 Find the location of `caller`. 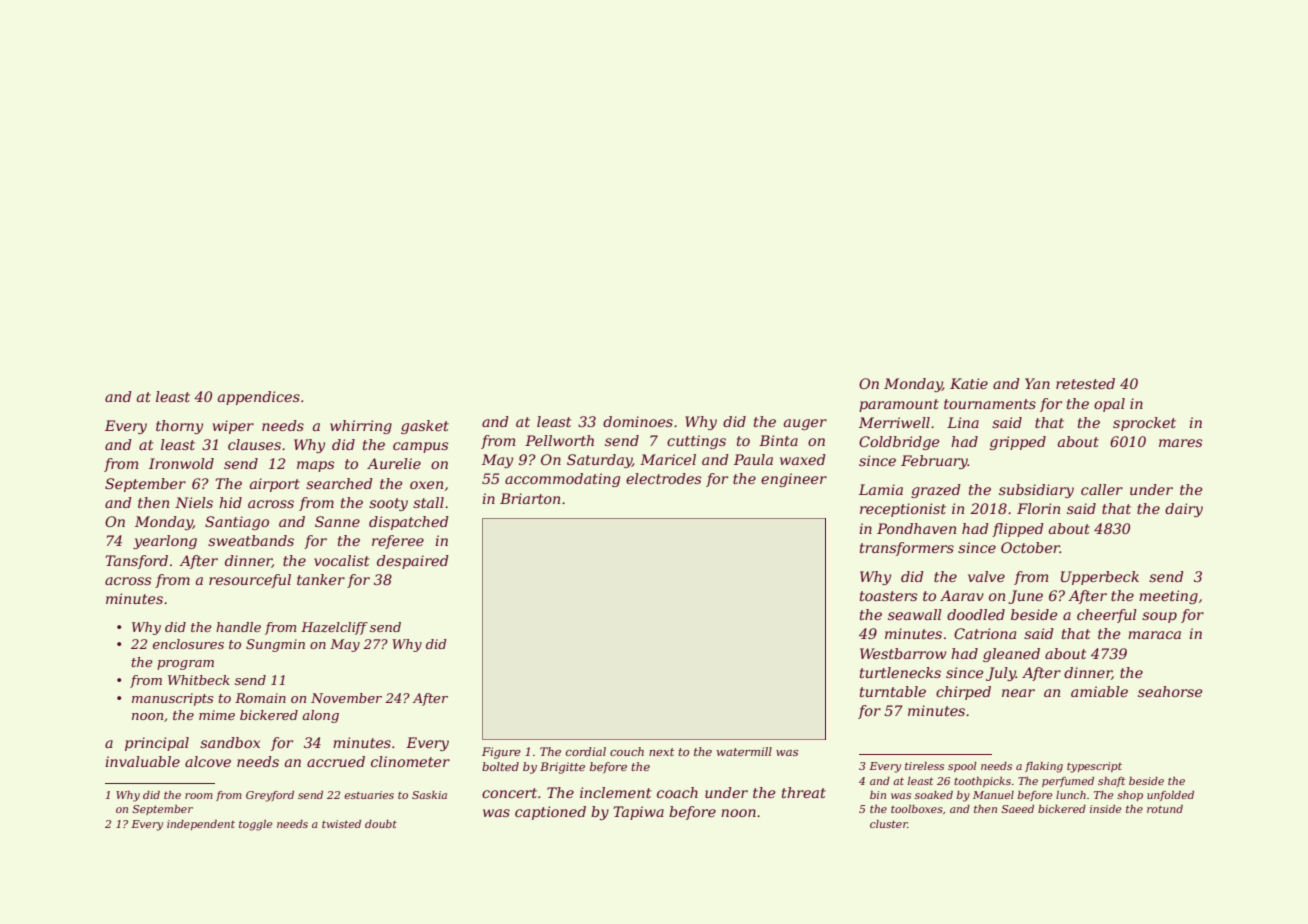

caller is located at coordinates (1102, 489).
